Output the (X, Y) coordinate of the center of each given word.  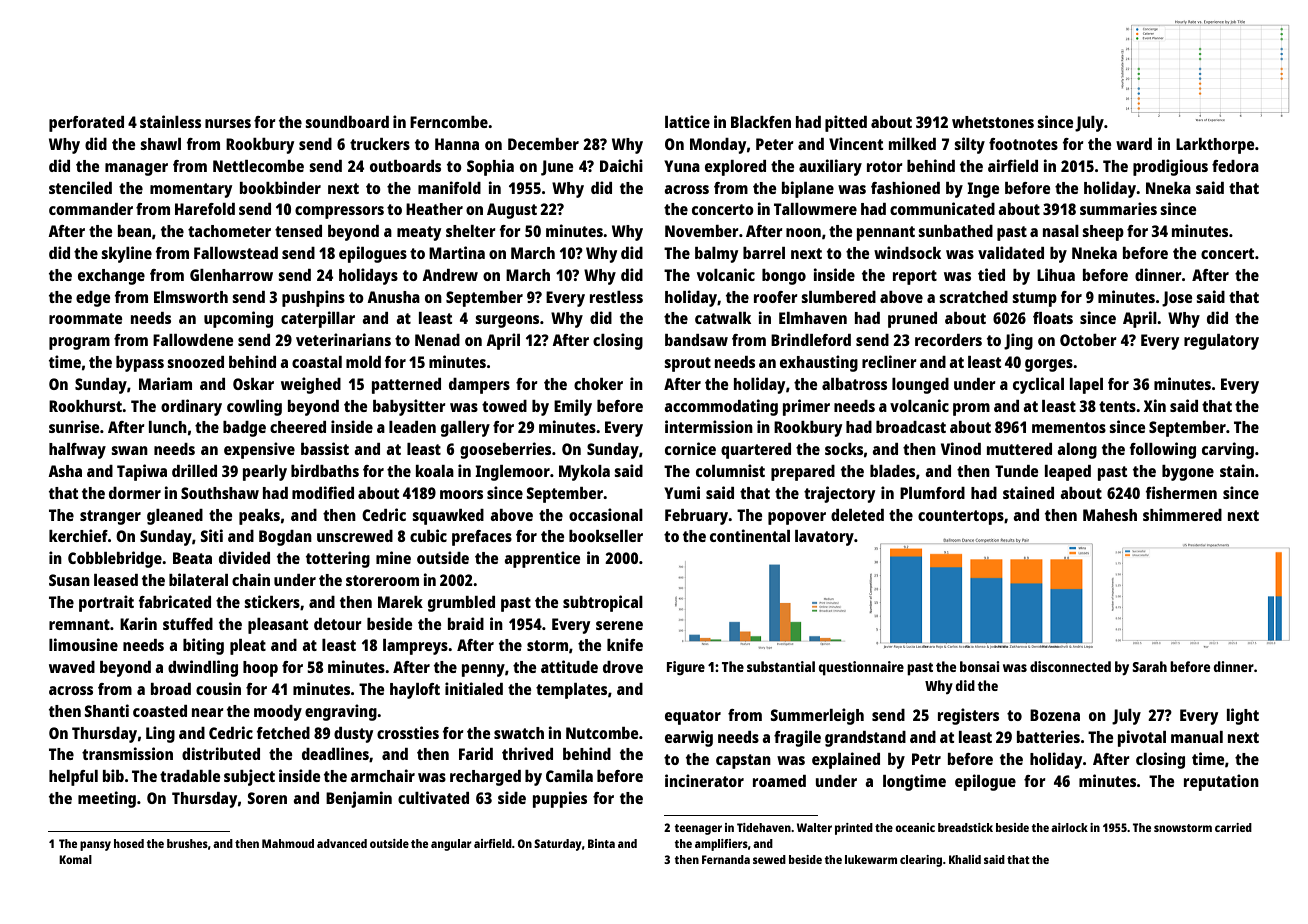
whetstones (993, 122)
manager (136, 169)
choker (598, 384)
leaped (1068, 473)
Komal (75, 859)
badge (244, 429)
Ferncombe (449, 122)
